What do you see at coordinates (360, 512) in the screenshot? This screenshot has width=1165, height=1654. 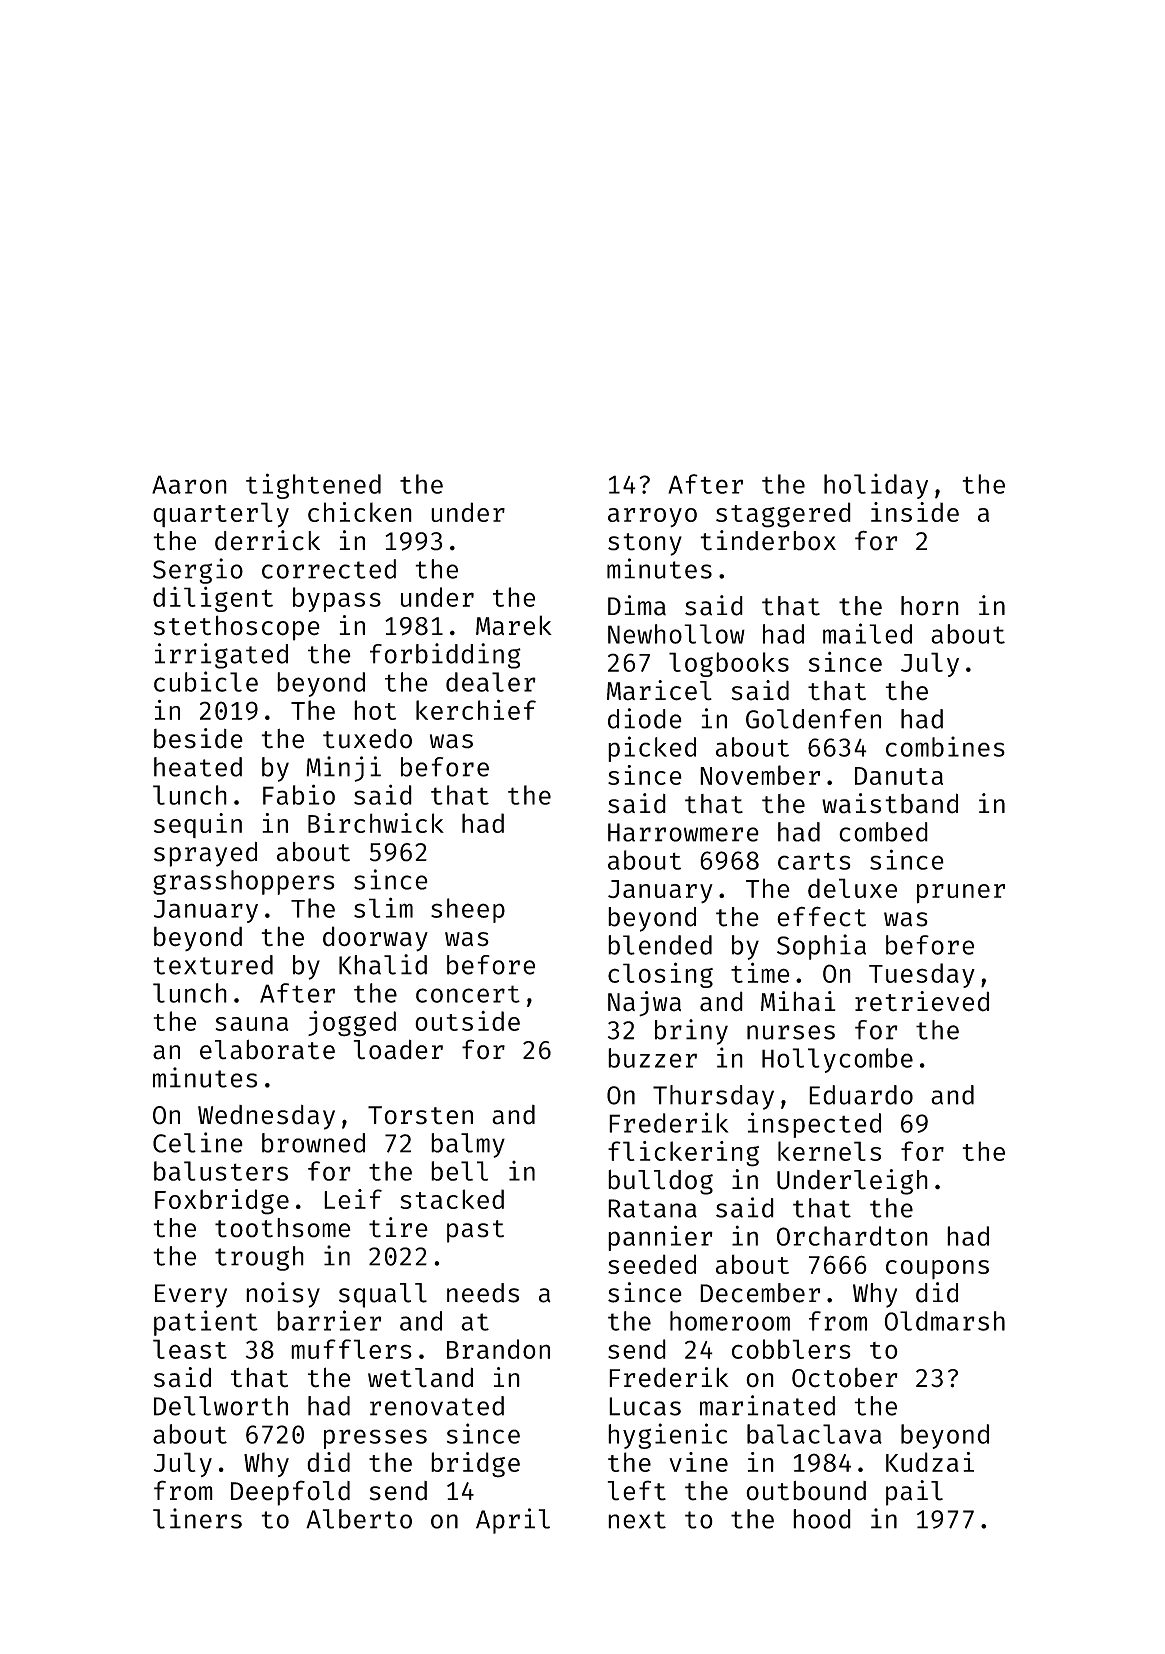 I see `chicken` at bounding box center [360, 512].
